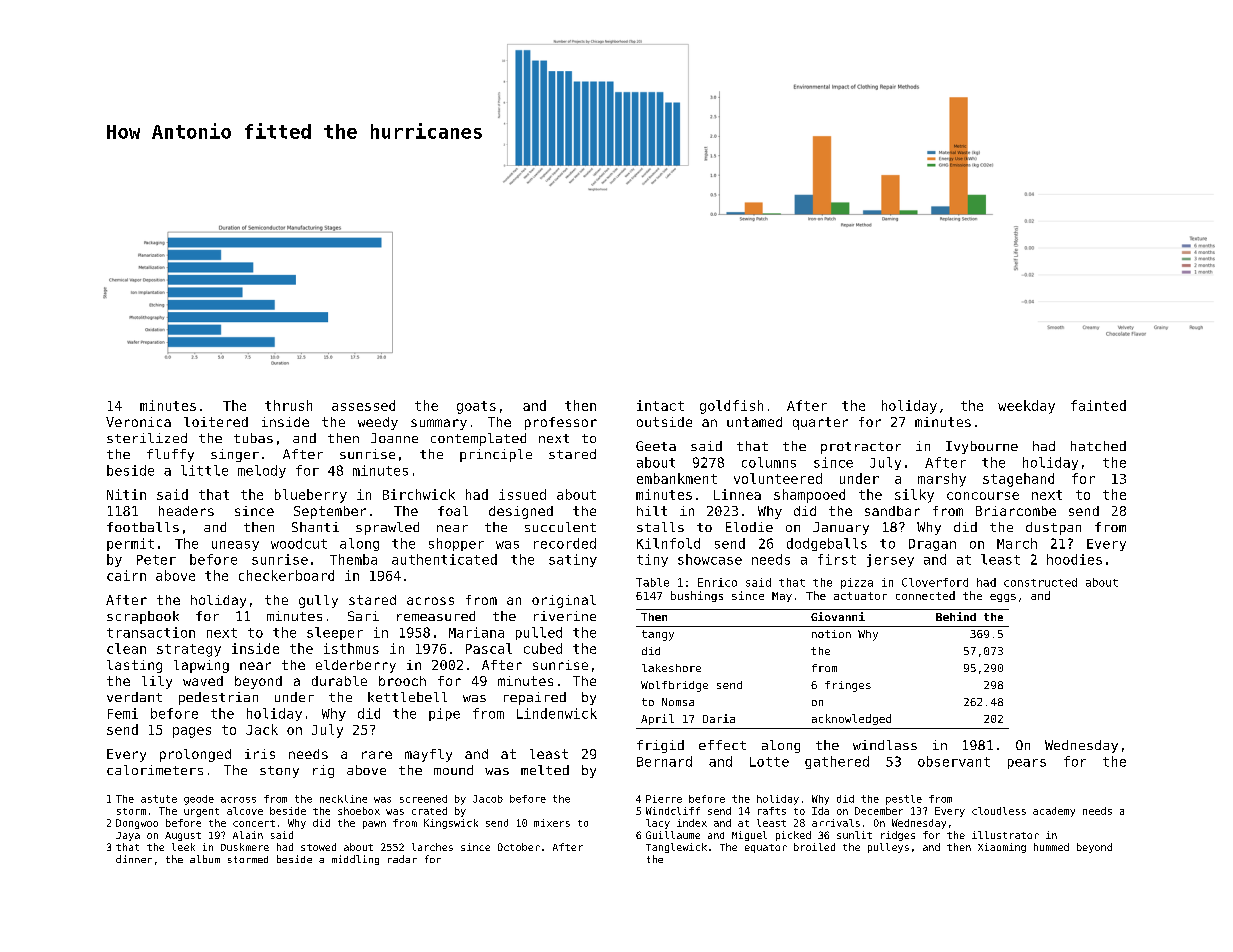  I want to click on Themba, so click(353, 559).
